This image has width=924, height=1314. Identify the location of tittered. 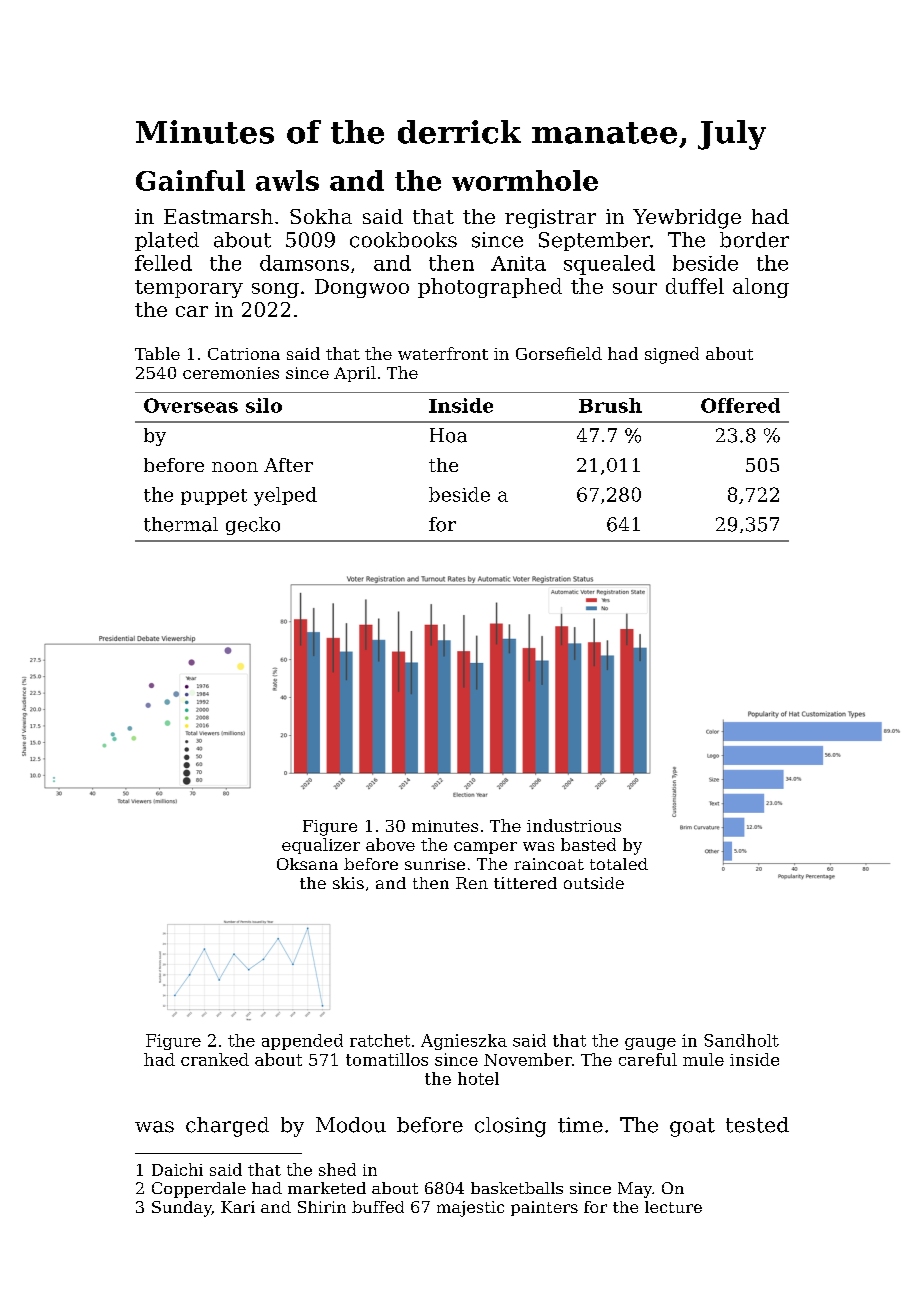
(525, 883).
